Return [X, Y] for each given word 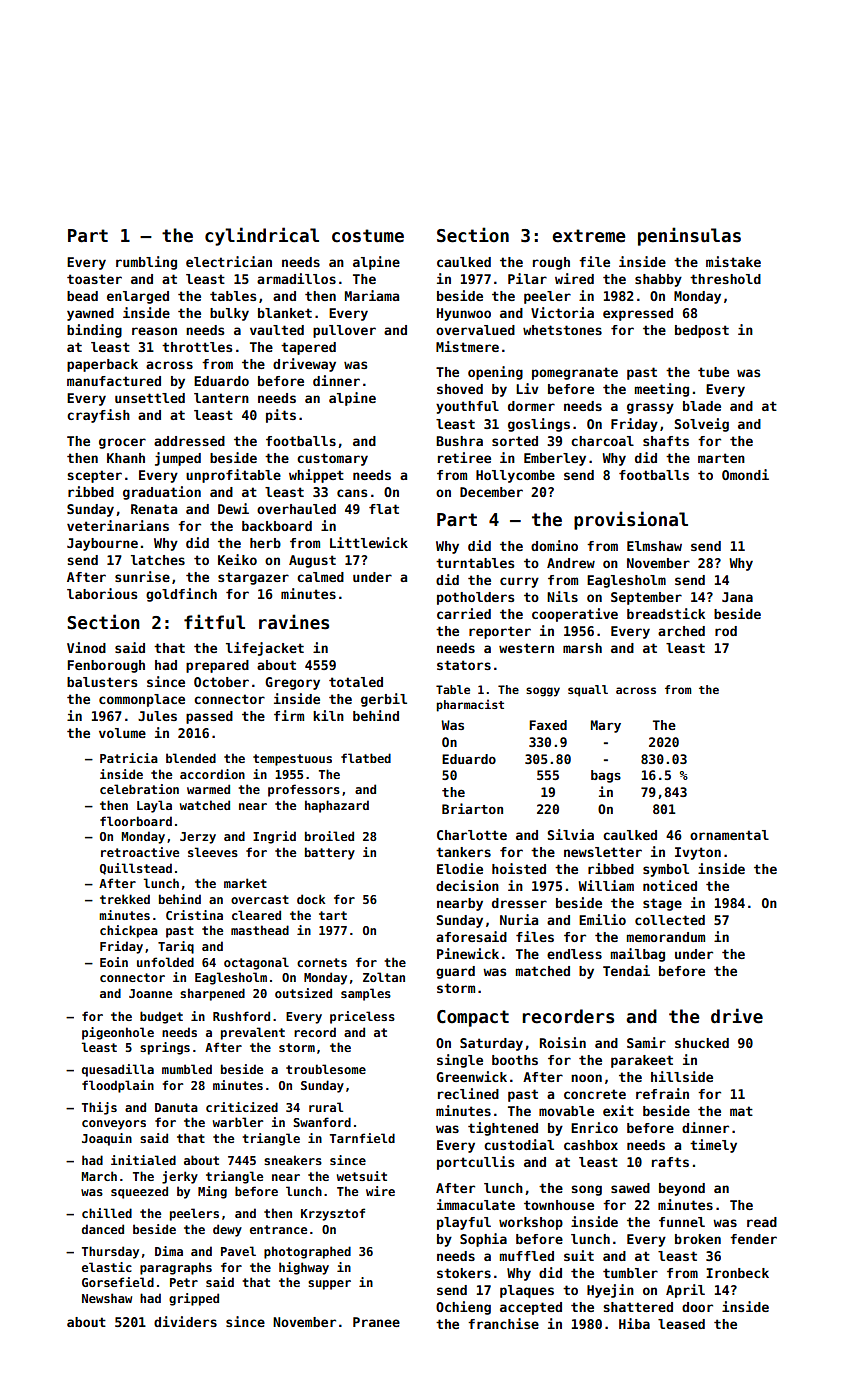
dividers [185, 1321]
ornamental [729, 835]
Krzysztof [333, 1214]
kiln [328, 715]
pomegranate [575, 373]
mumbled [187, 1069]
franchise [503, 1323]
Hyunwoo [464, 314]
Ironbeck [737, 1273]
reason [154, 331]
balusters [102, 682]
